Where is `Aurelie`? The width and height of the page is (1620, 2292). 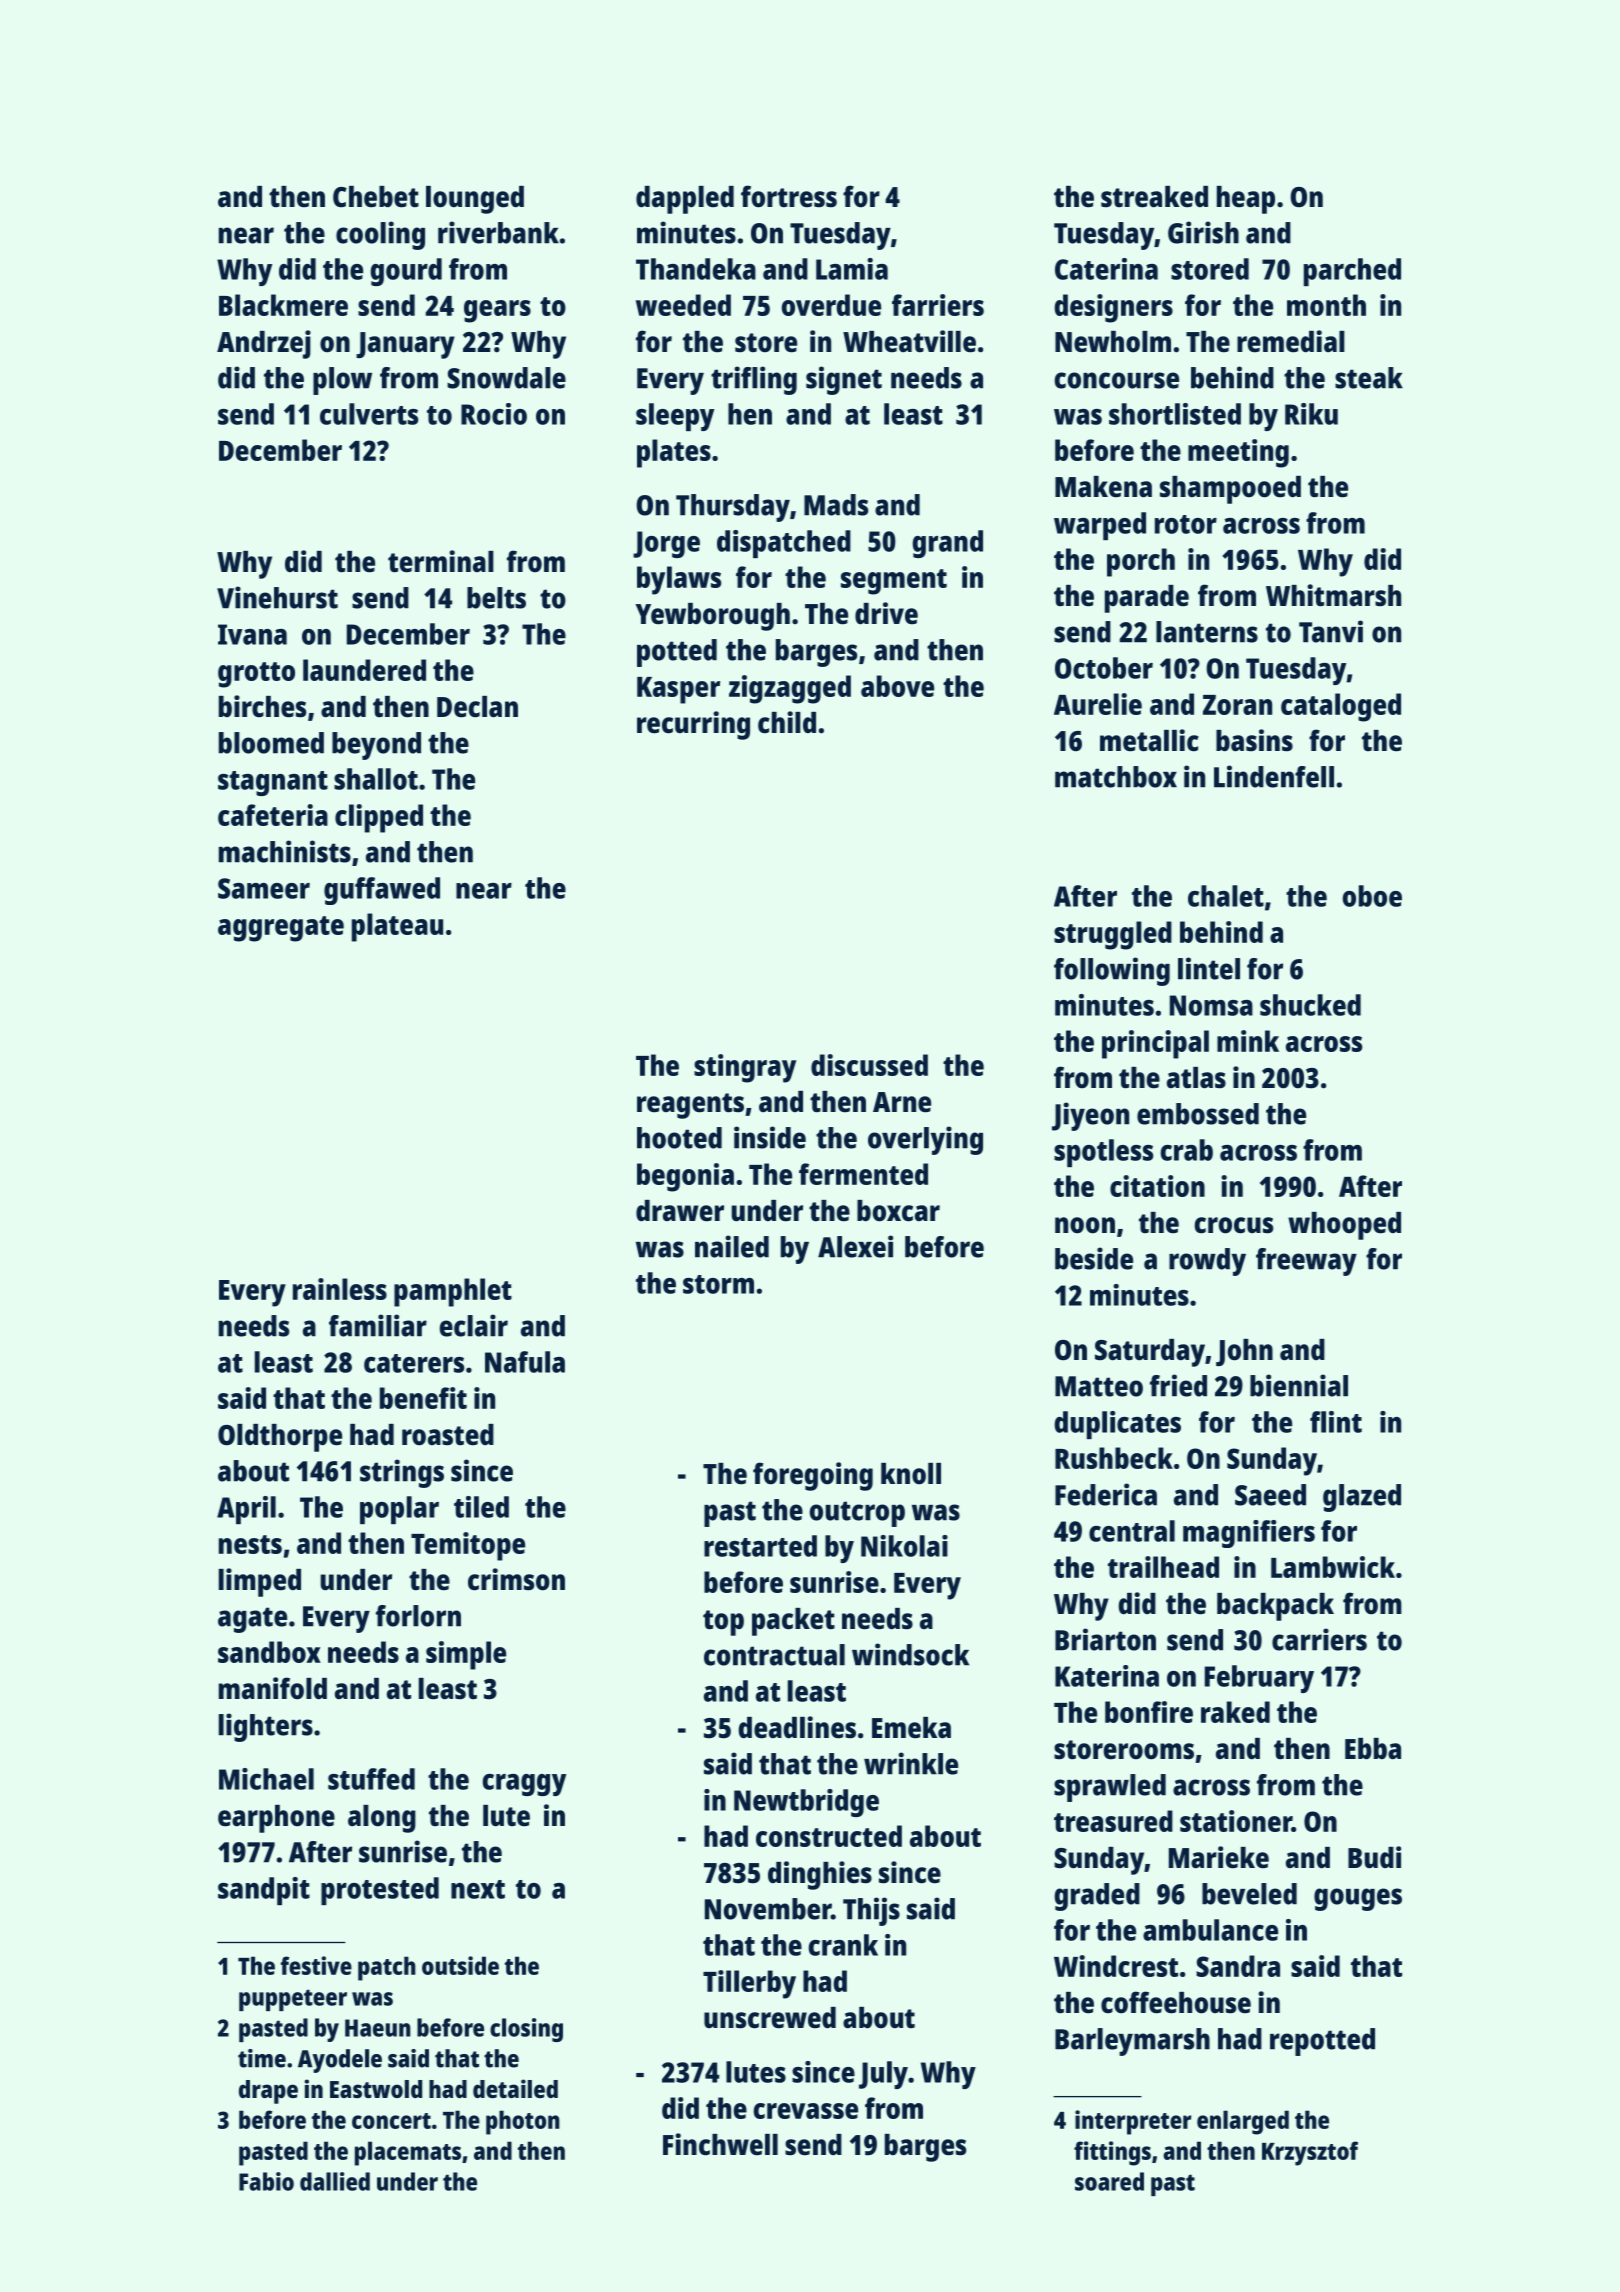 Aurelie is located at coordinates (1098, 704).
